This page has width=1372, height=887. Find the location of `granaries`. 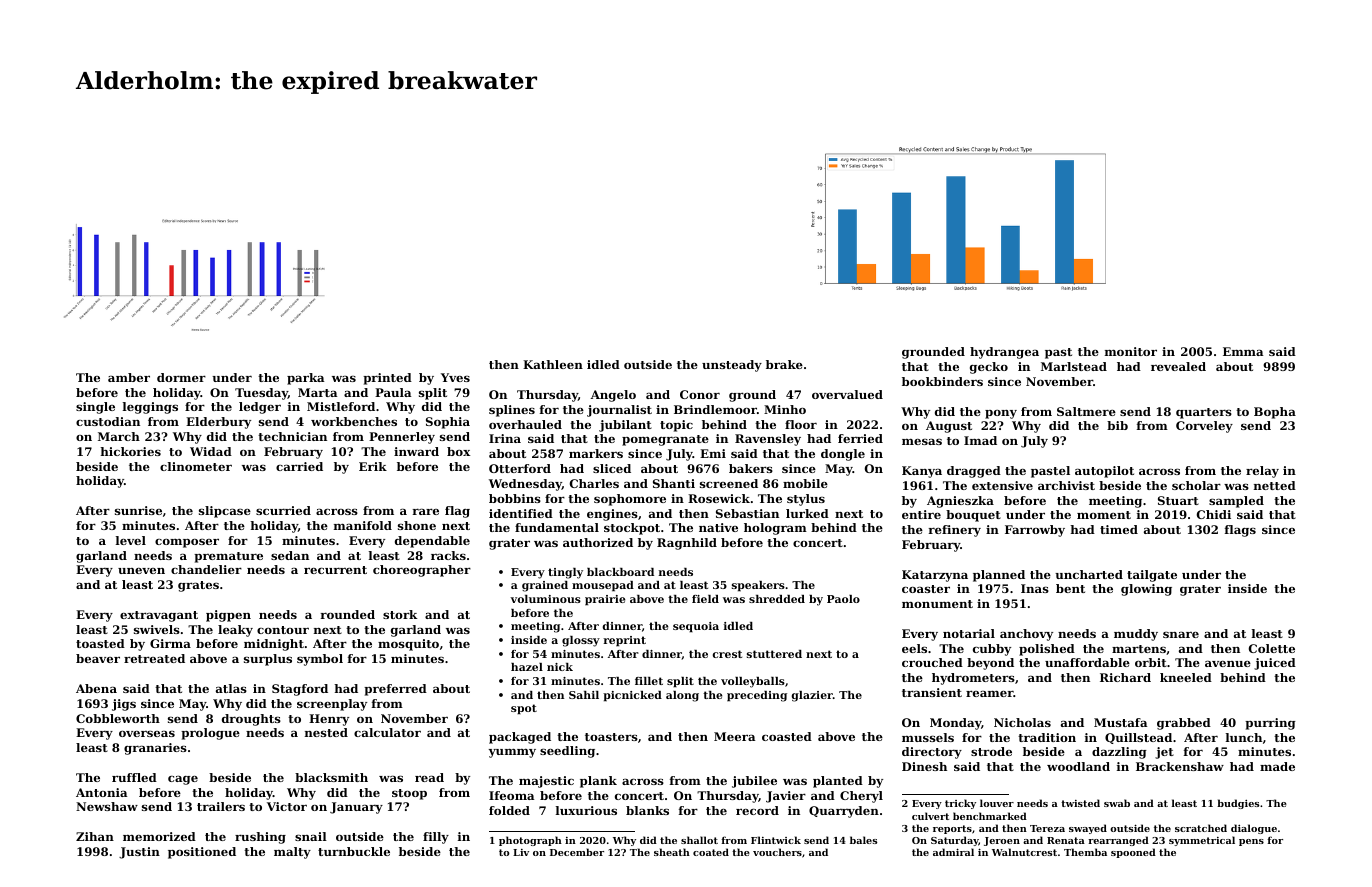

granaries is located at coordinates (155, 749).
